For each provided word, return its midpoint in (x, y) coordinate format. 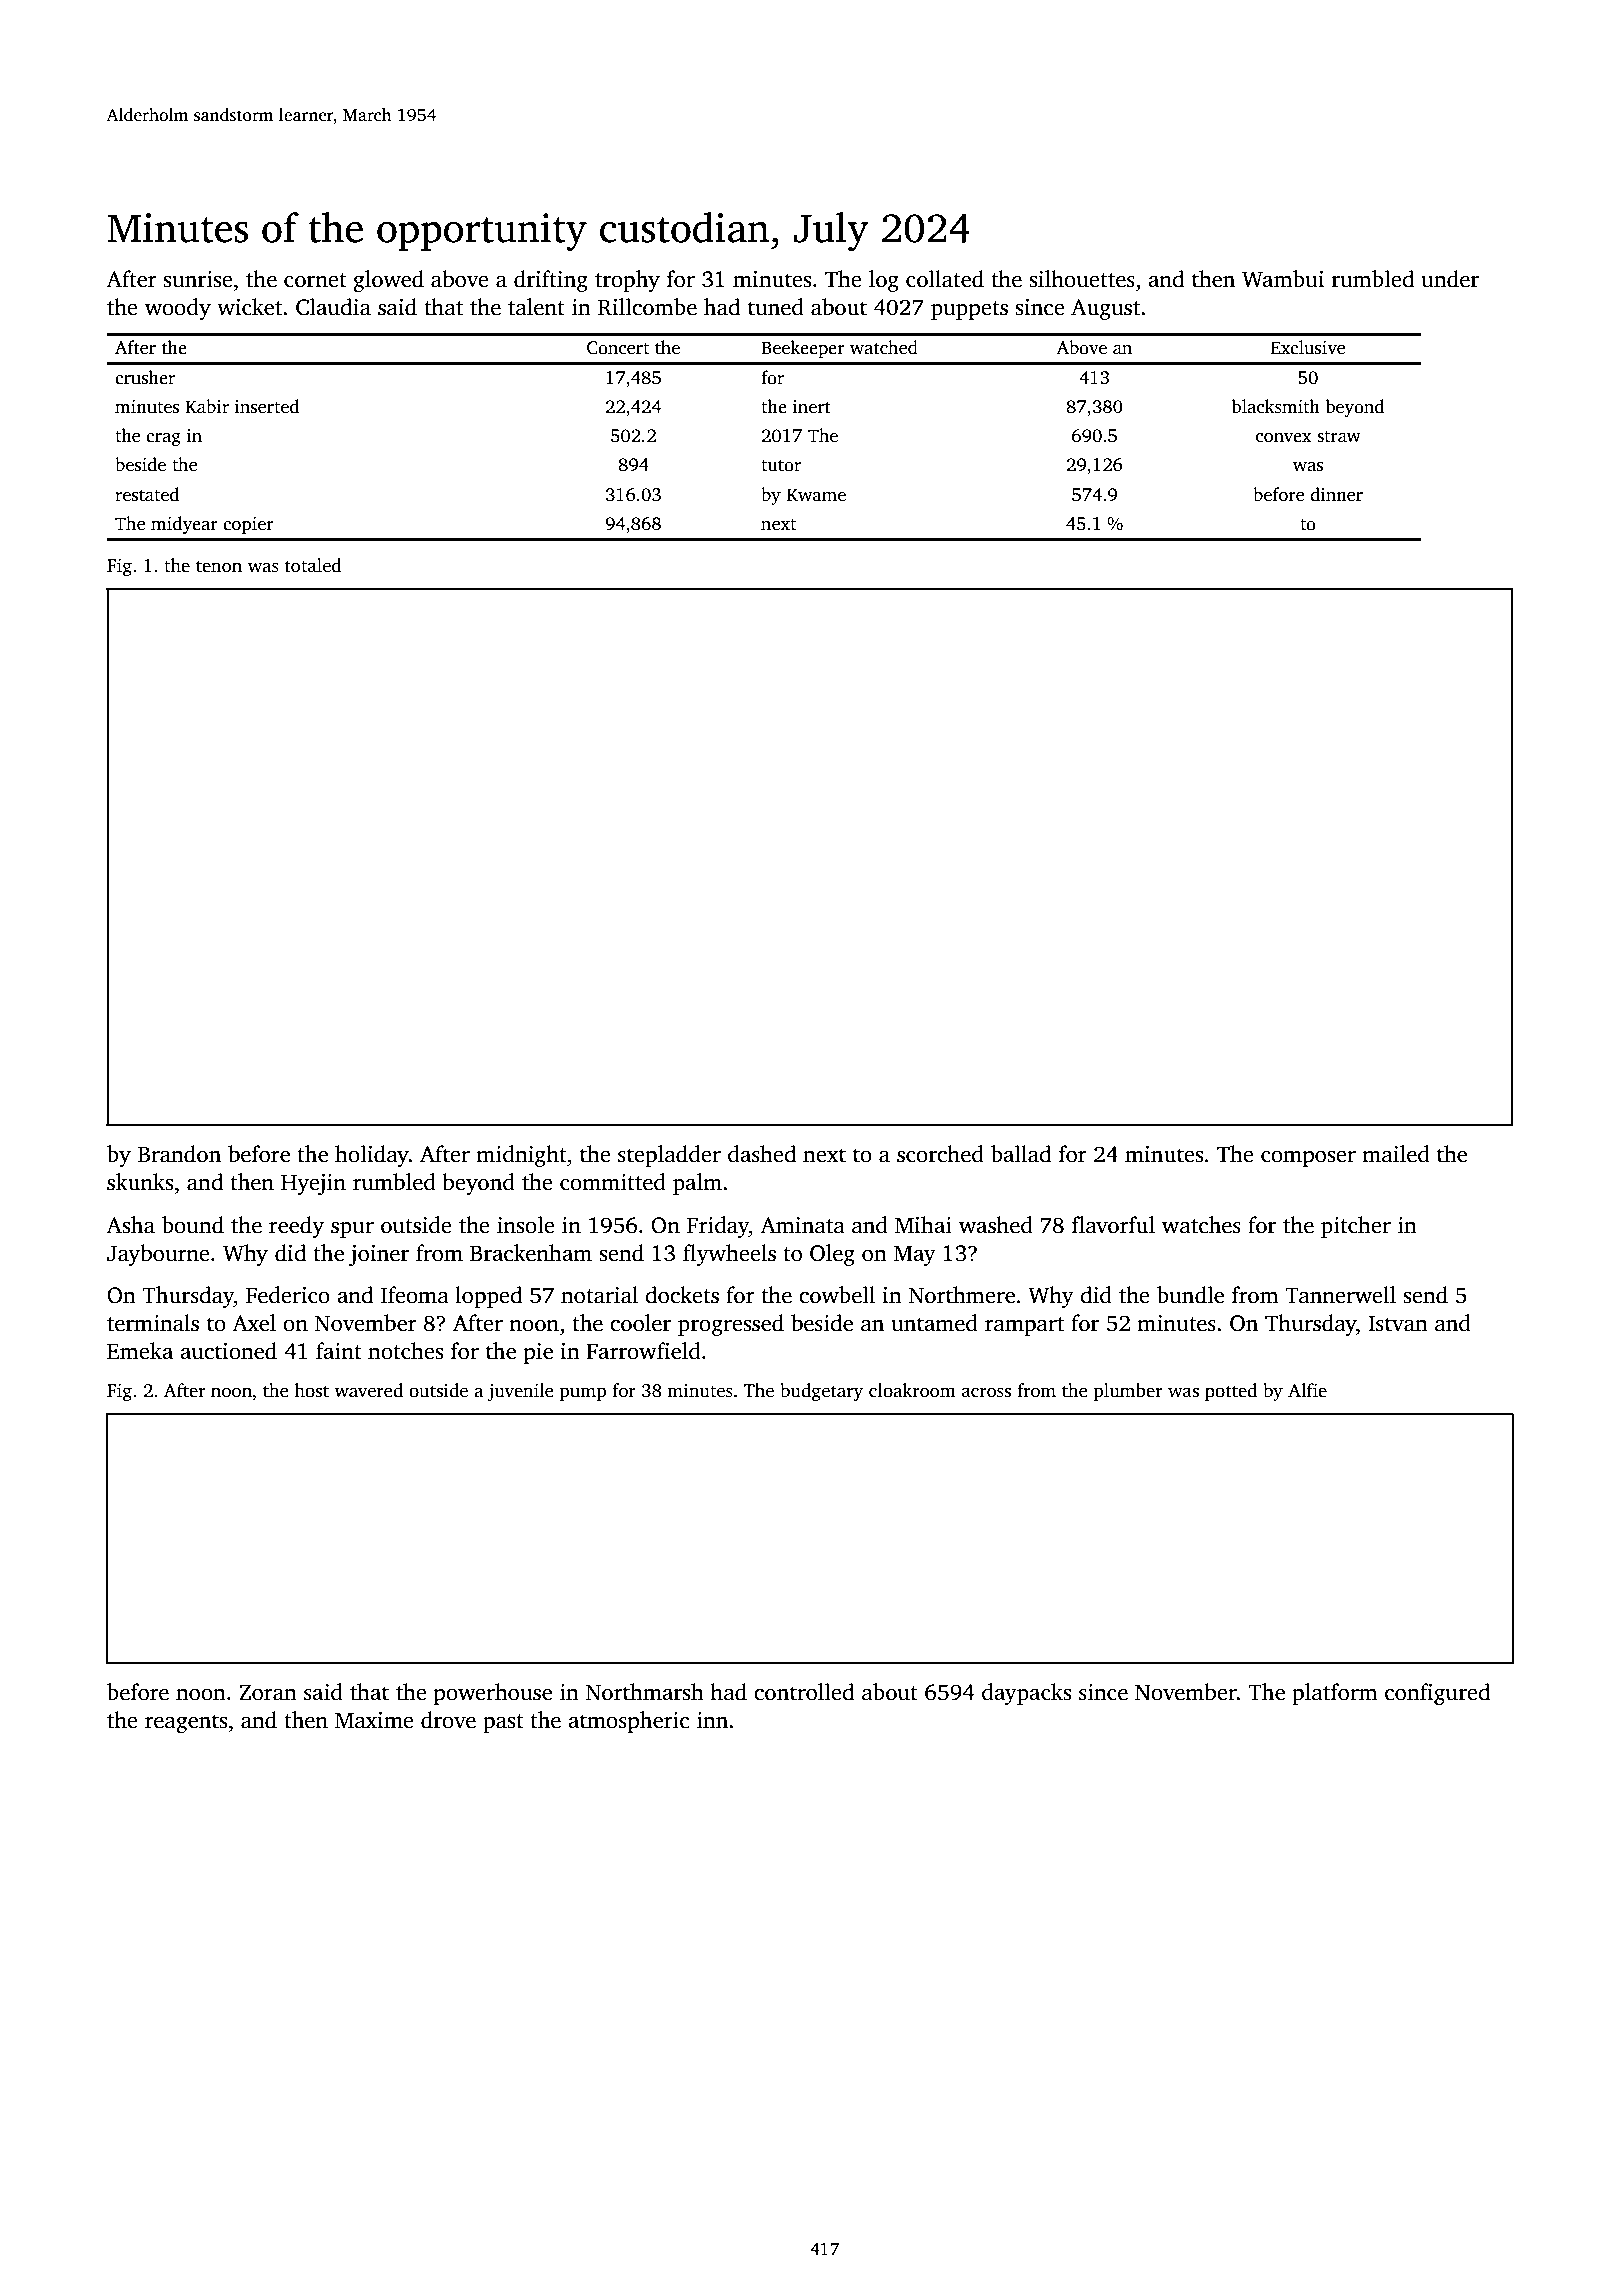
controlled (804, 1692)
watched (884, 347)
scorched (940, 1154)
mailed (1396, 1154)
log (884, 281)
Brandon (179, 1154)
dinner (1336, 494)
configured (1437, 1694)
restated (147, 494)
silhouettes (1082, 279)
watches (1201, 1225)
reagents (186, 1723)
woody (178, 309)
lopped (488, 1297)
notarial (599, 1295)
